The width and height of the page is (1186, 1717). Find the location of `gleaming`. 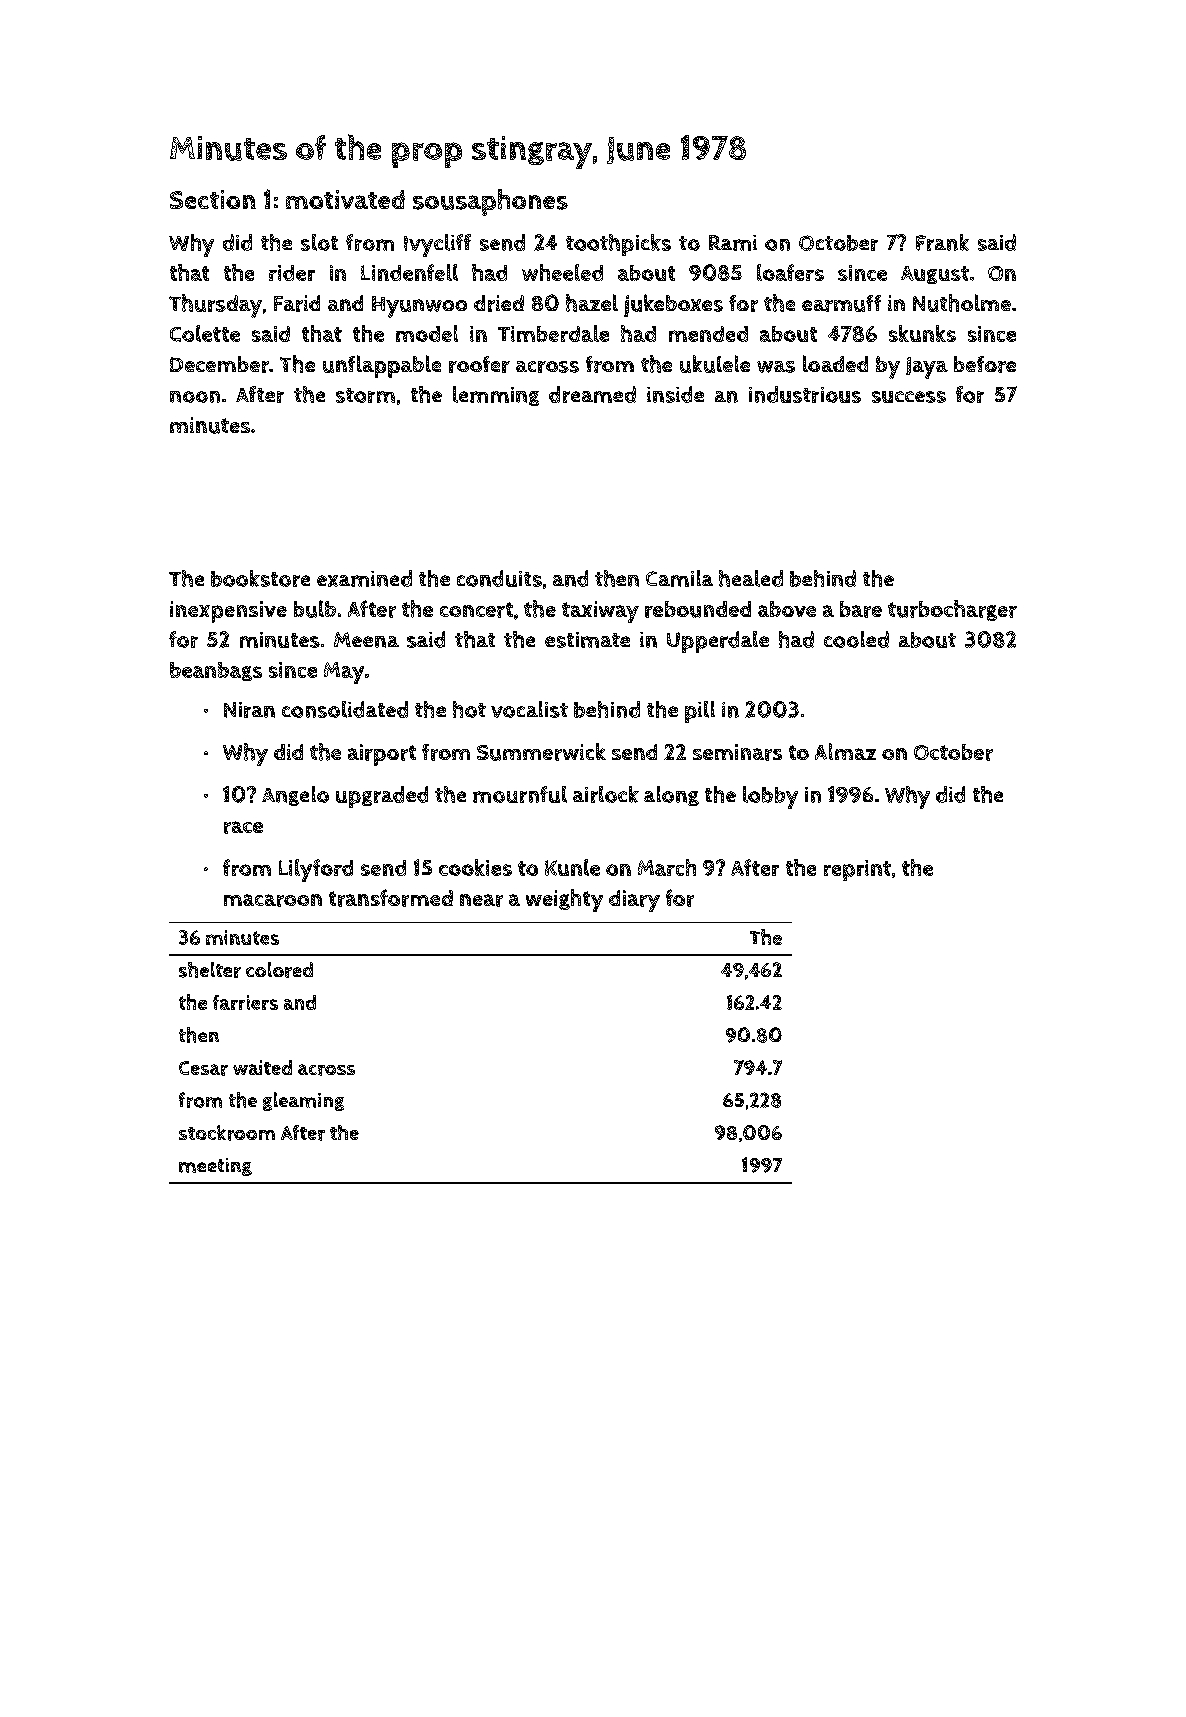

gleaming is located at coordinates (303, 1101).
